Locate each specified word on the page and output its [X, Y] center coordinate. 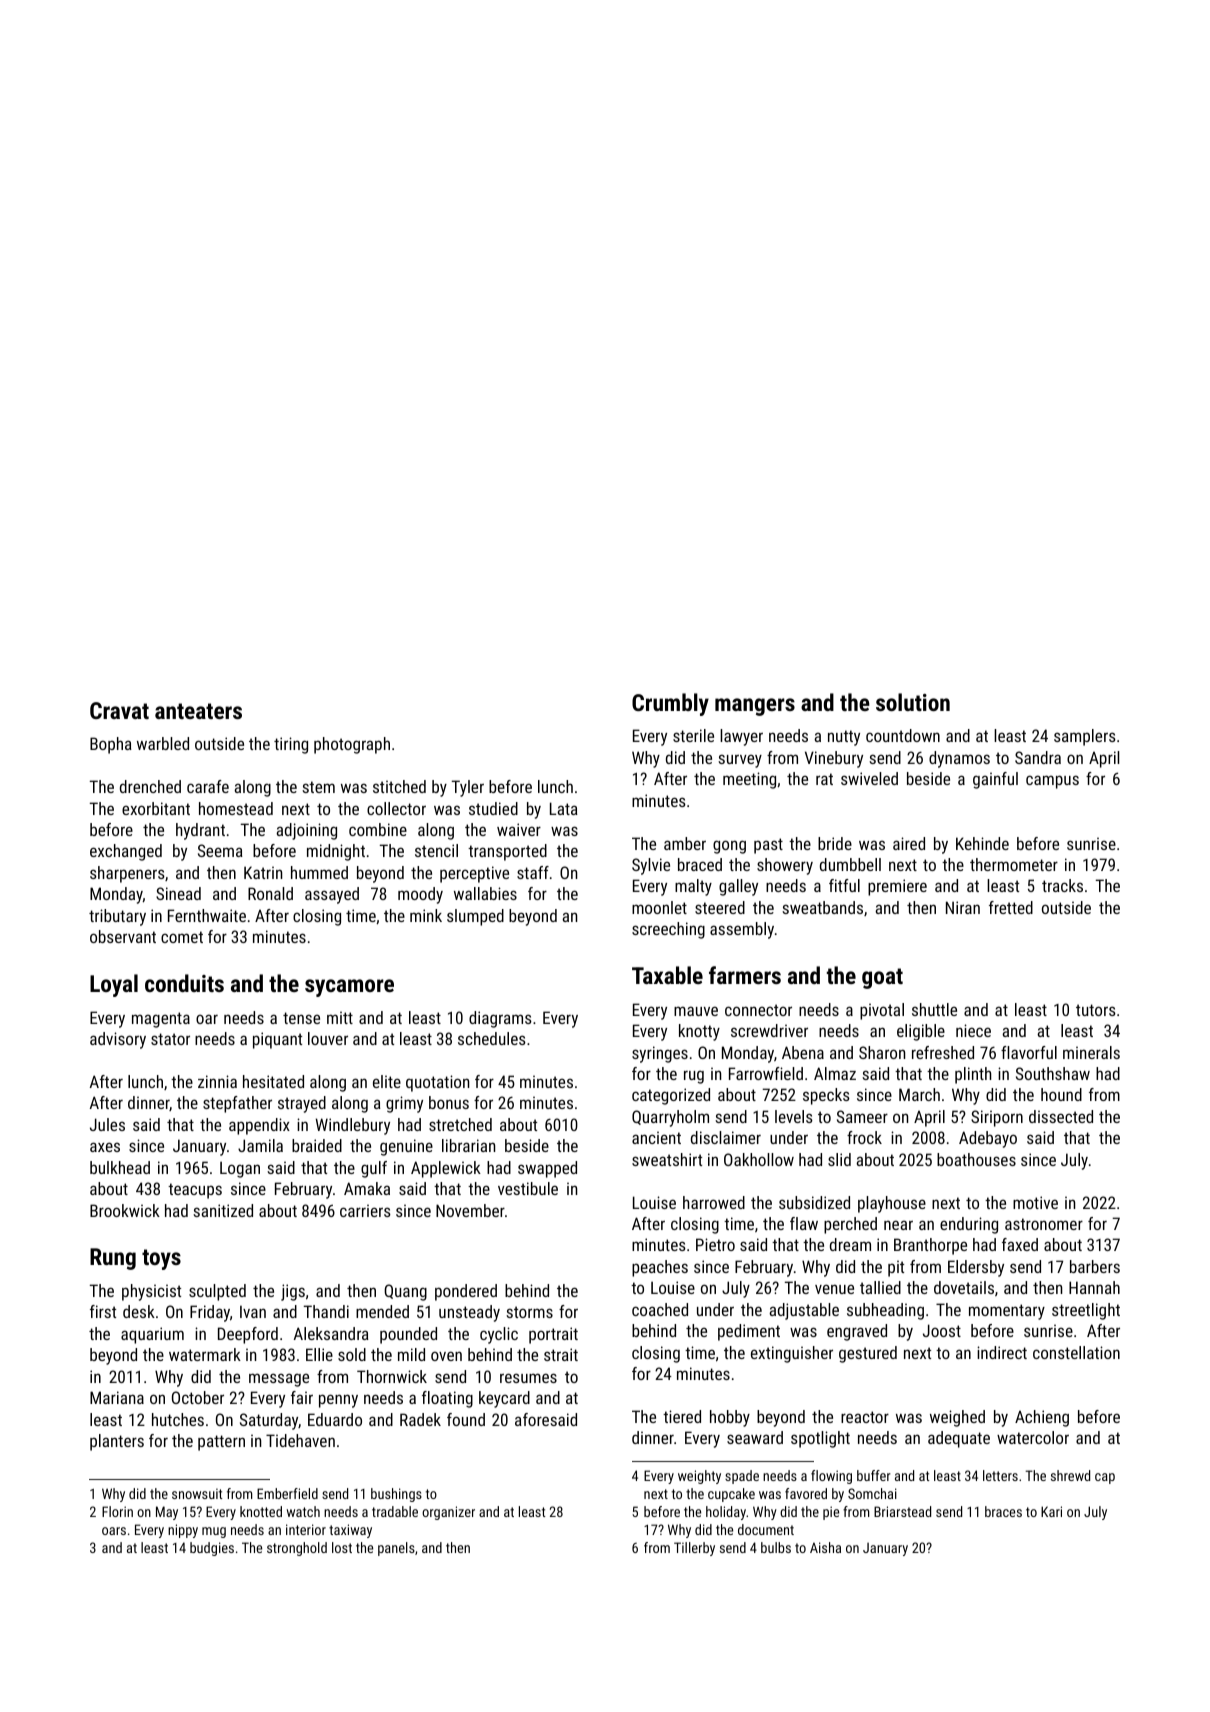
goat [882, 978]
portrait [553, 1335]
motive [1035, 1202]
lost [342, 1547]
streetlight [1086, 1311]
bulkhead [120, 1167]
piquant [277, 1040]
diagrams [500, 1019]
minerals [1091, 1052]
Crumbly [670, 704]
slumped [475, 917]
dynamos [959, 759]
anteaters [198, 711]
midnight [336, 852]
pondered [466, 1292]
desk [139, 1311]
